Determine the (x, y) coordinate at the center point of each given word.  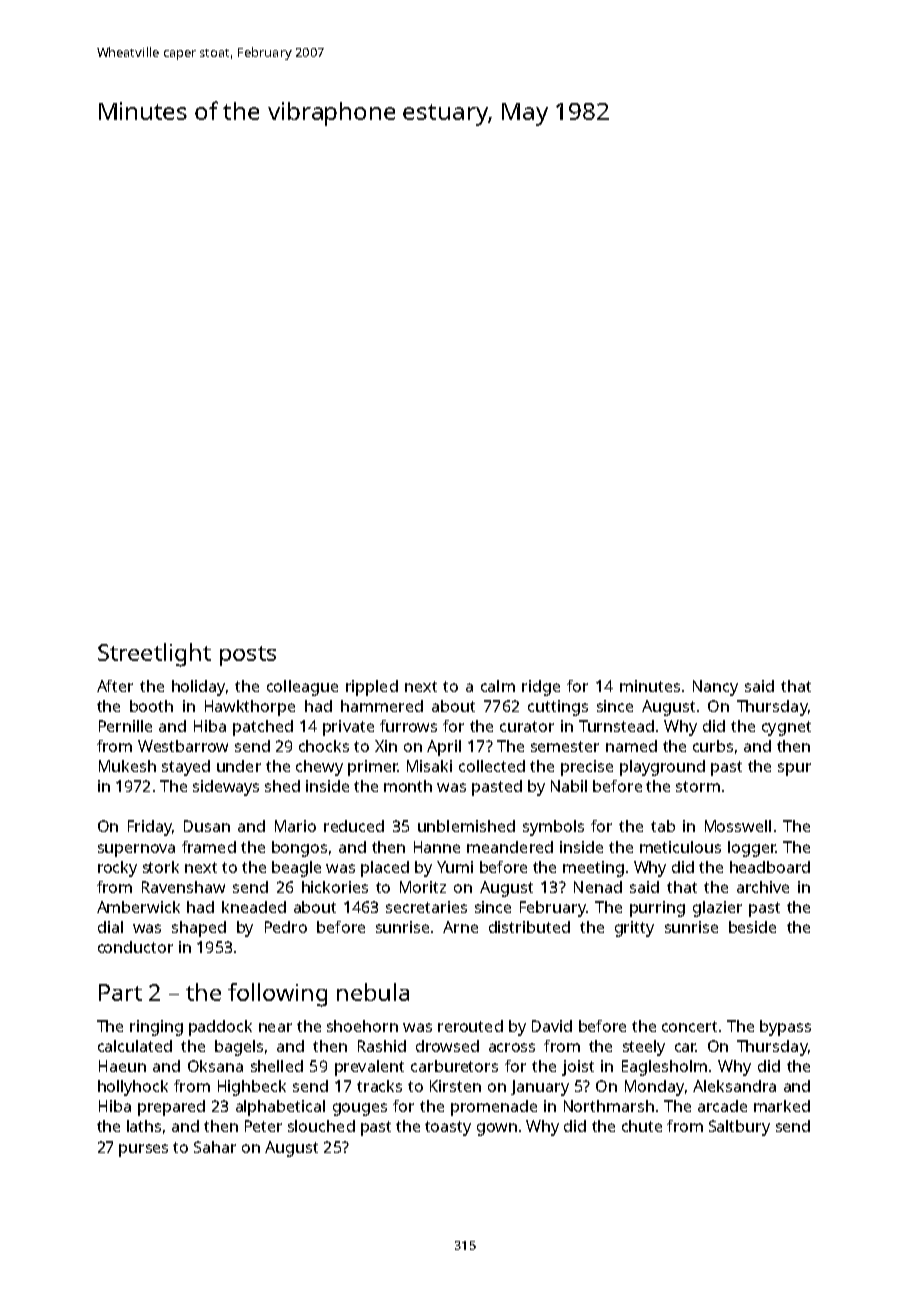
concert (689, 1026)
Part (120, 992)
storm (698, 786)
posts (248, 656)
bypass (785, 1028)
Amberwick (138, 907)
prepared (171, 1108)
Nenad (598, 887)
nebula (373, 992)
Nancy (715, 688)
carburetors (454, 1066)
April (444, 748)
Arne (460, 927)
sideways (226, 788)
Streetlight (154, 655)
